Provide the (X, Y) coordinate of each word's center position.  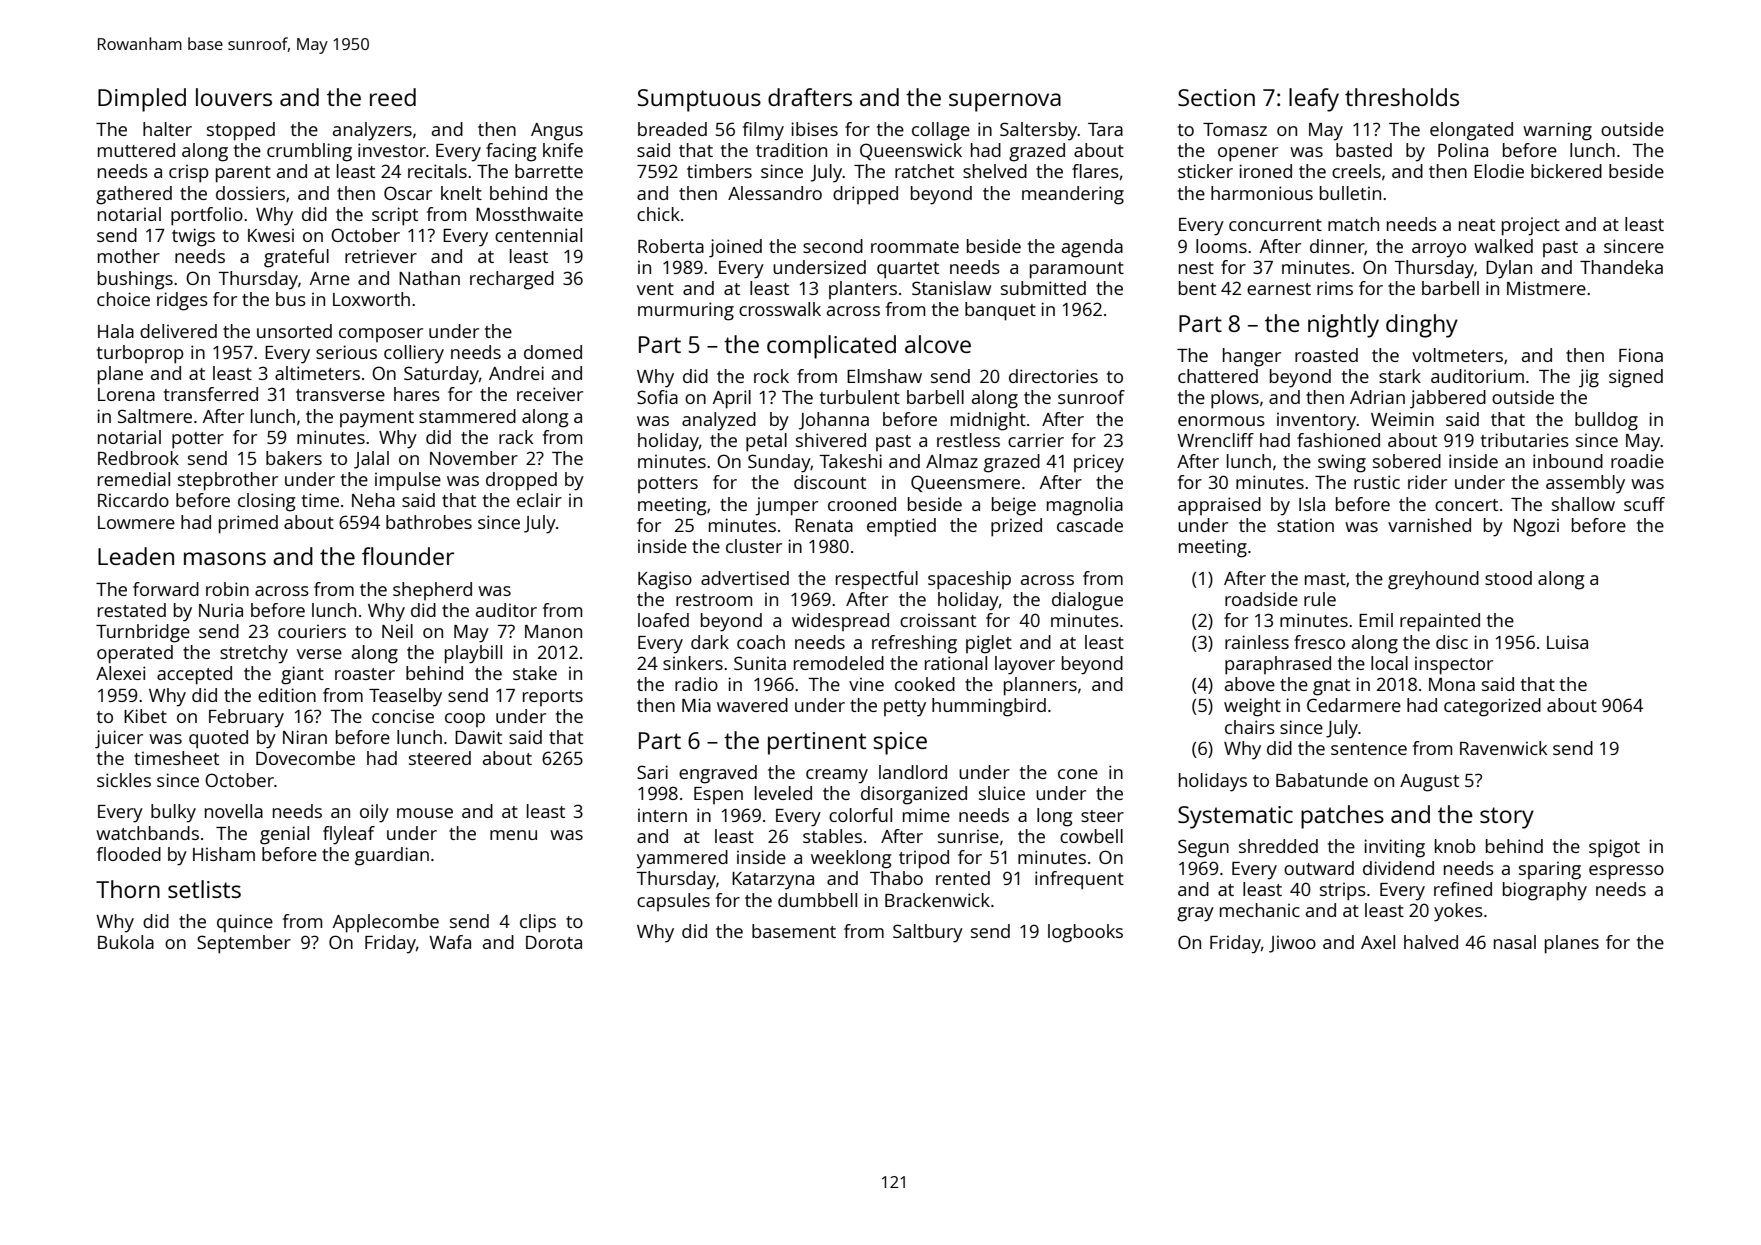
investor (392, 150)
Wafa (450, 942)
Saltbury (928, 933)
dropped (521, 481)
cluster (754, 546)
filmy (763, 131)
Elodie (1499, 171)
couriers (312, 631)
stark (1400, 376)
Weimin (1402, 419)
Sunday (779, 463)
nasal (1515, 942)
